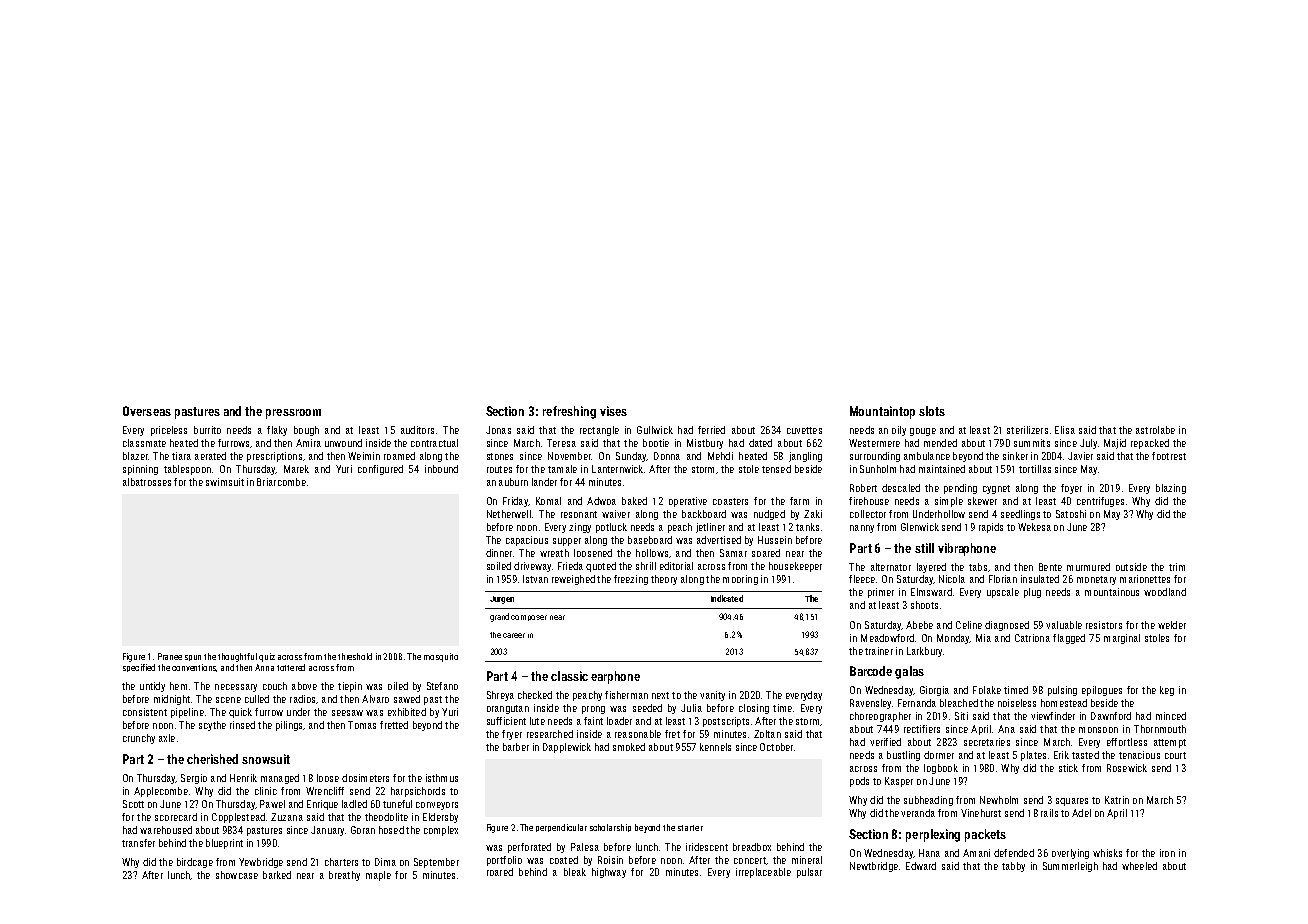  I want to click on specified, so click(139, 668).
